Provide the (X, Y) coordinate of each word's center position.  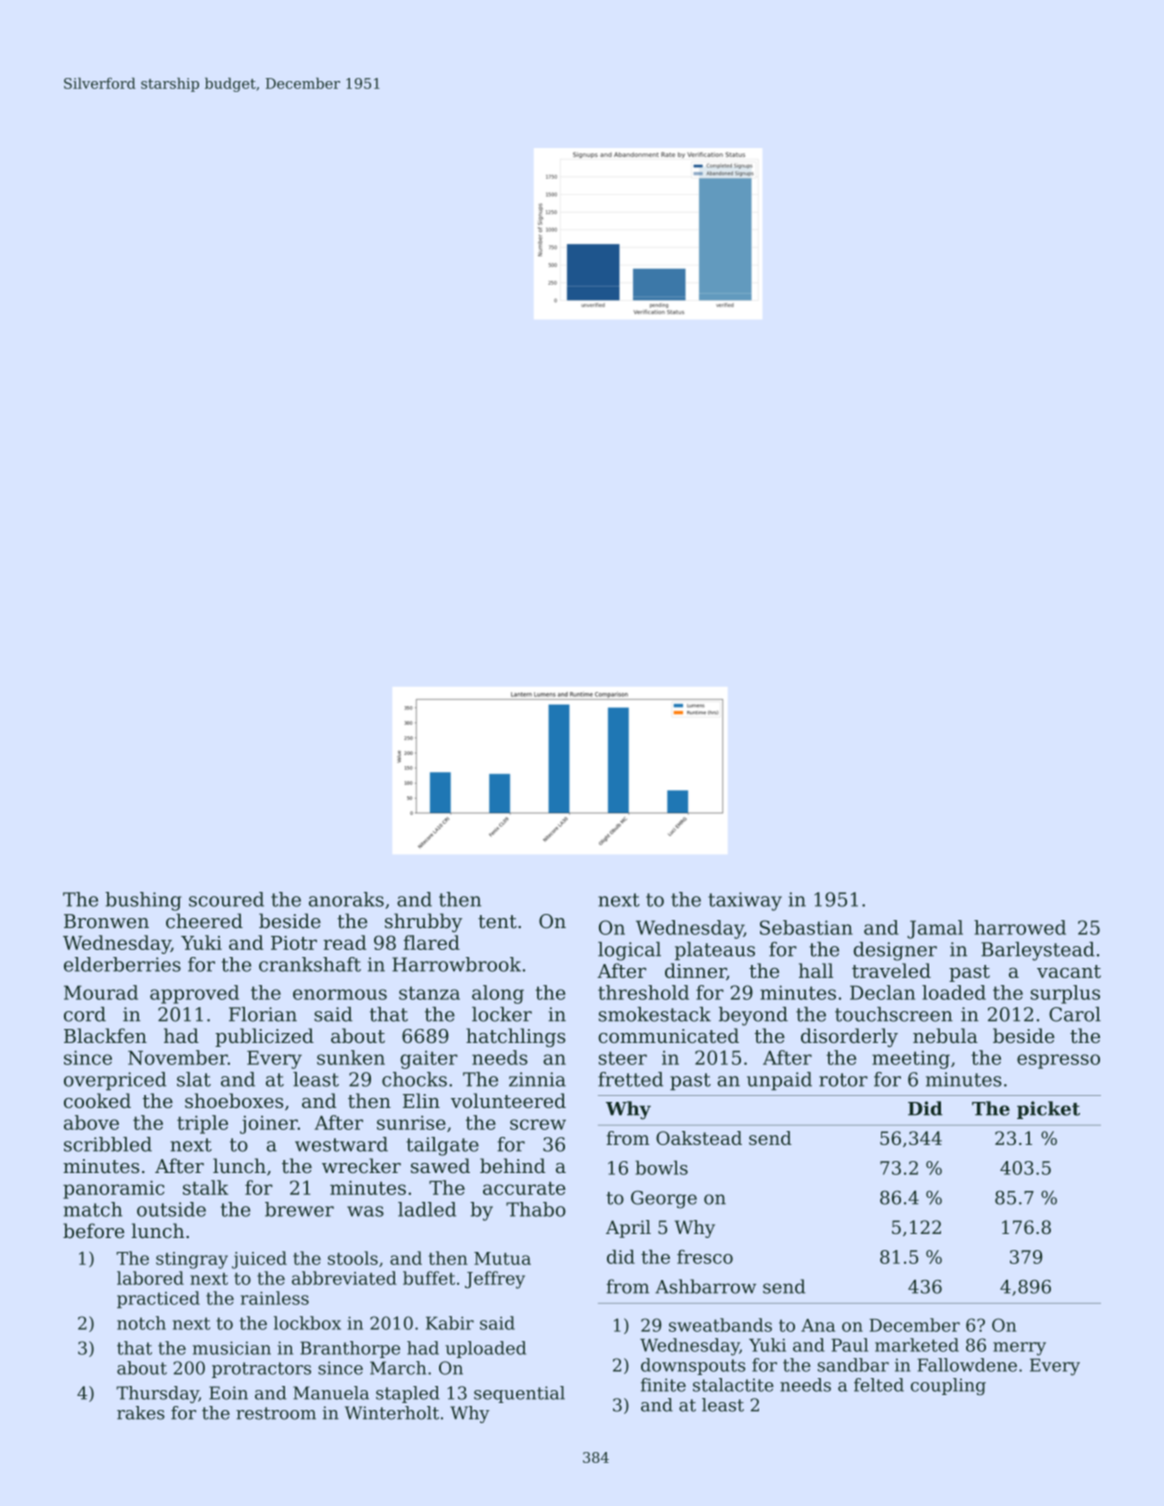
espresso (1058, 1061)
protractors (261, 1370)
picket (1048, 1110)
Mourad (101, 992)
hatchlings (516, 1037)
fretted (630, 1079)
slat (194, 1079)
